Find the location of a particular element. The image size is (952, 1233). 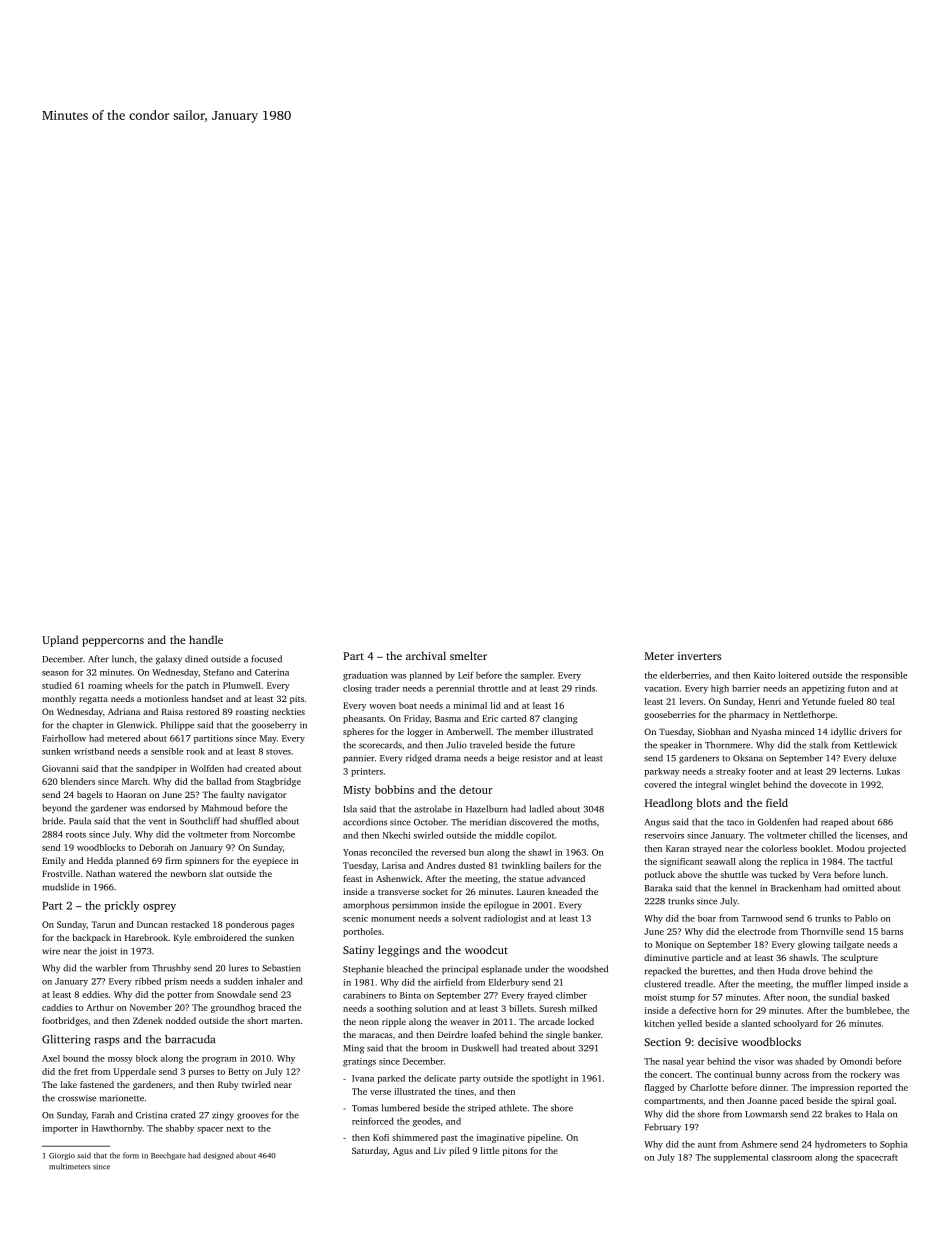

drove is located at coordinates (814, 971).
